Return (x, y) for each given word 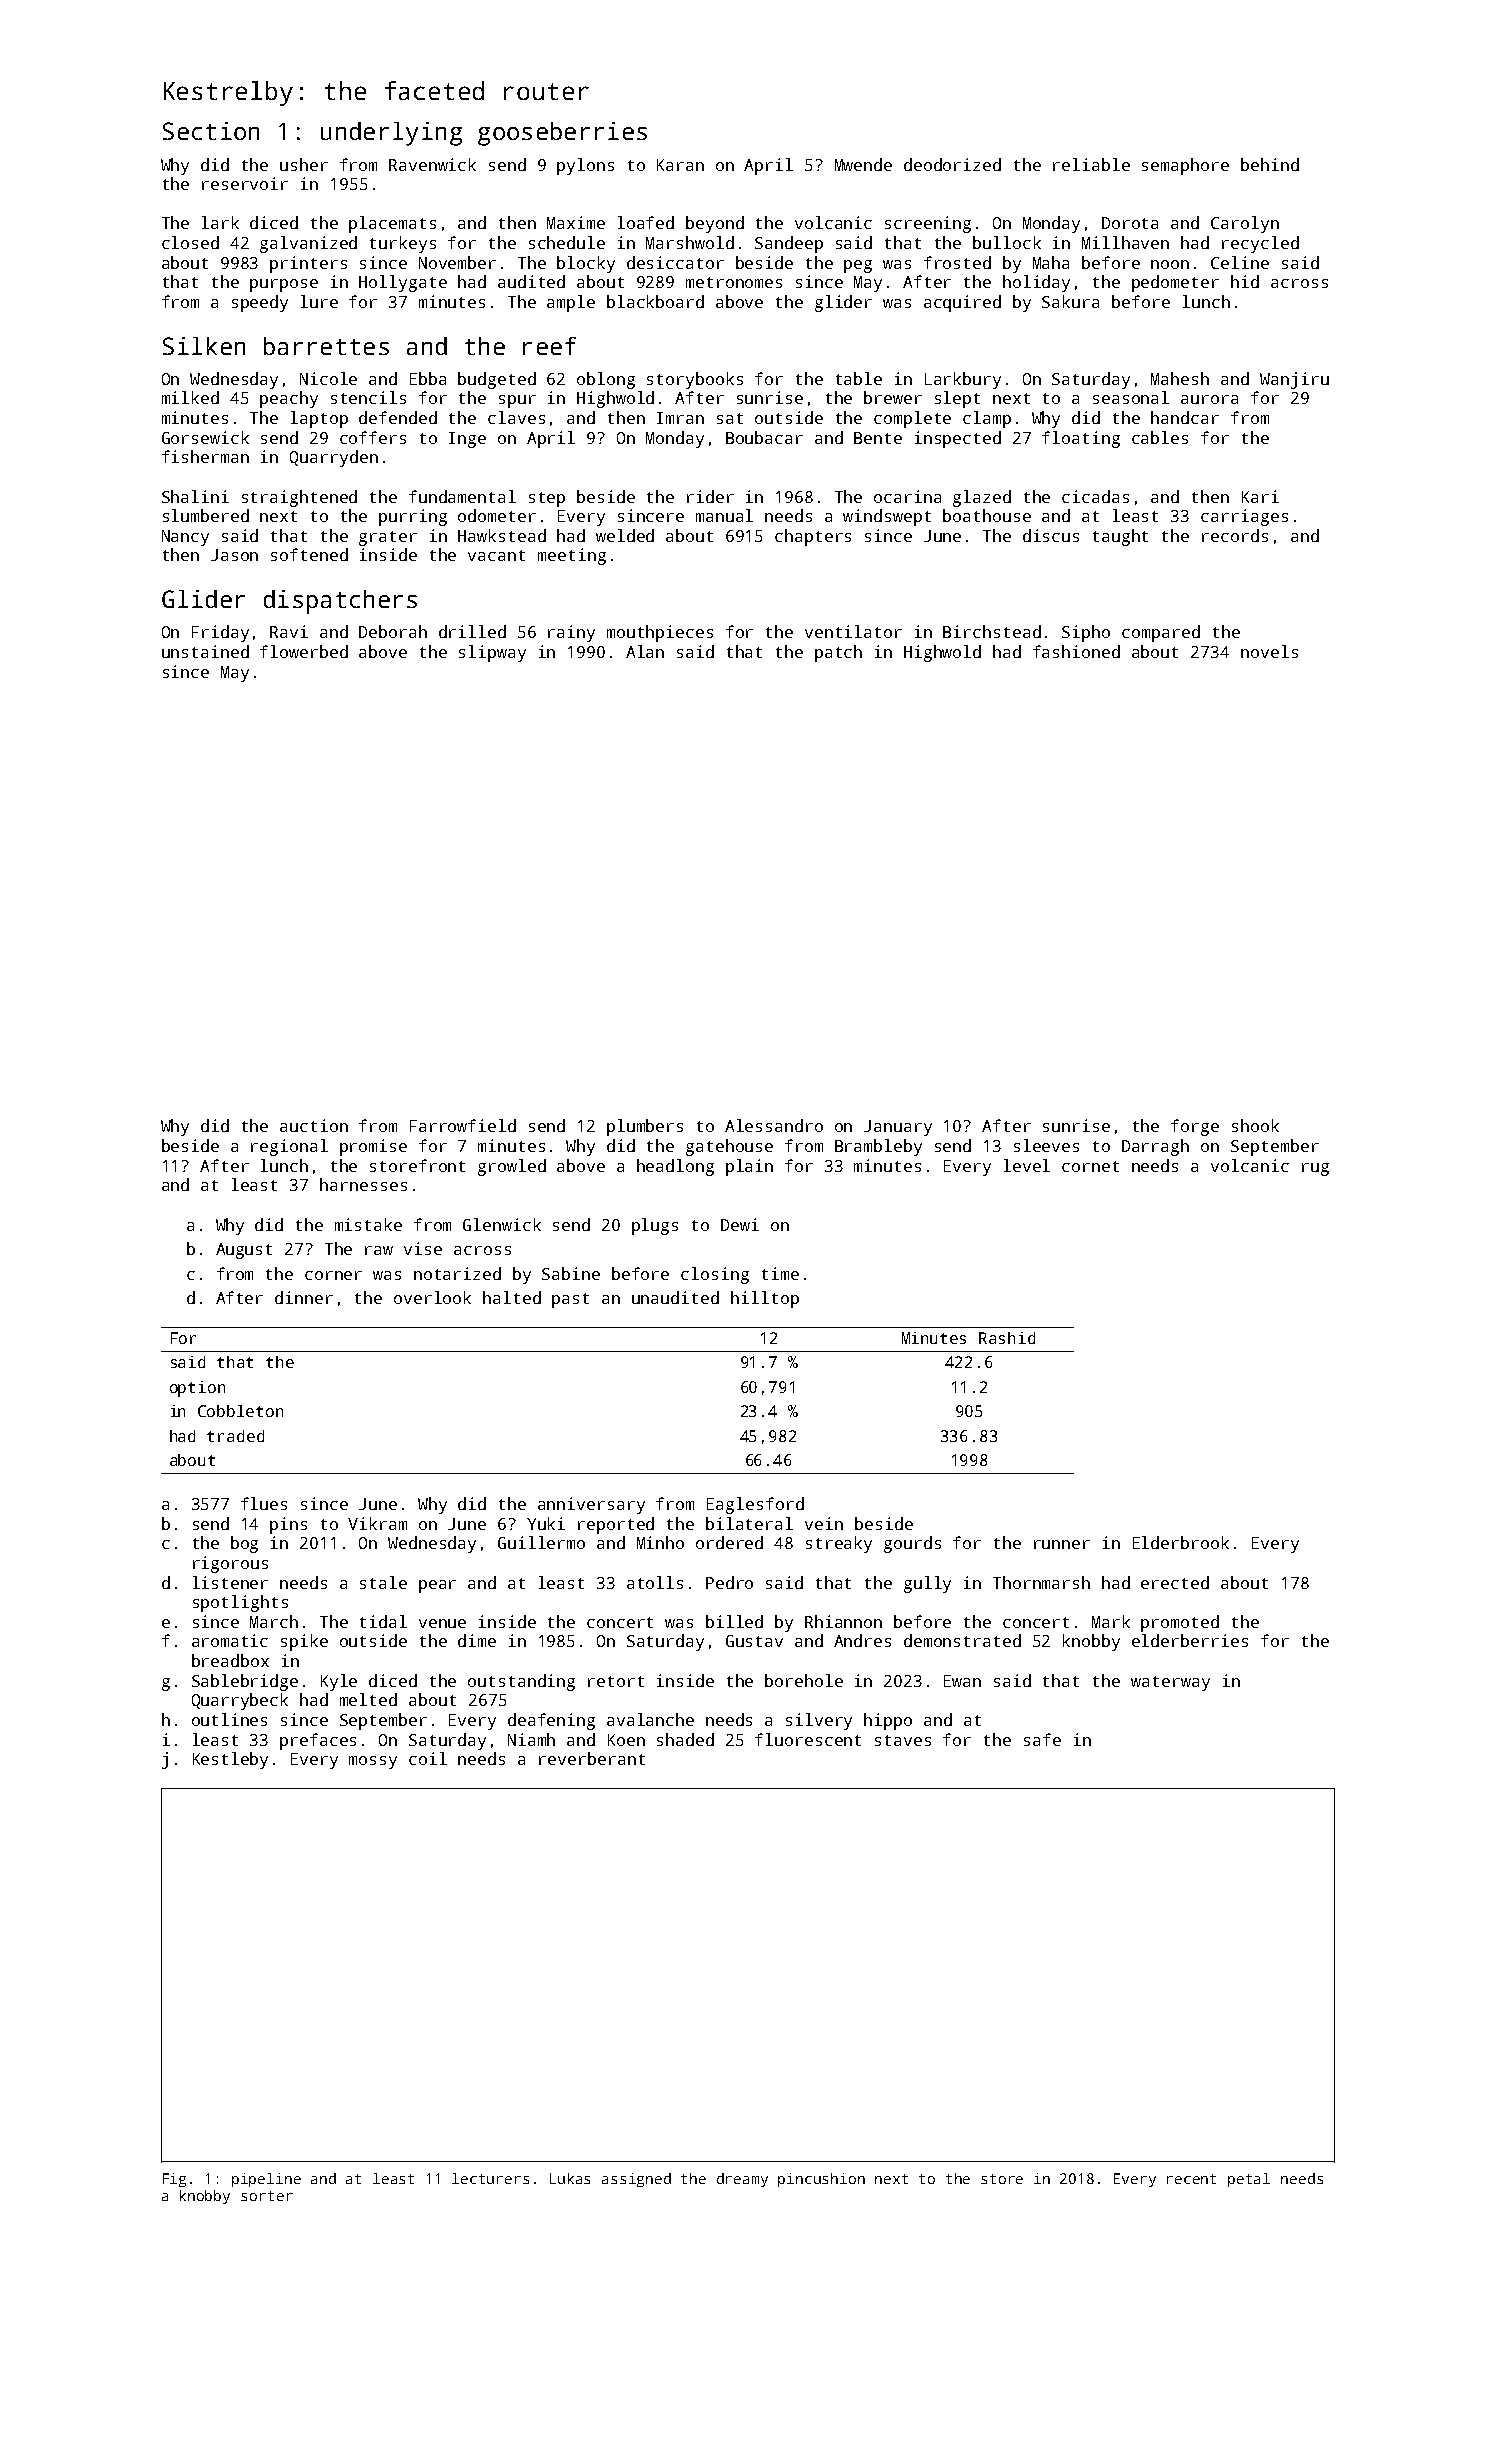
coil (428, 1758)
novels (1269, 651)
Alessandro (774, 1125)
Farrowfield (463, 1125)
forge (1195, 1127)
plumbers (645, 1127)
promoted (1180, 1623)
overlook (432, 1297)
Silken (204, 346)
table (859, 378)
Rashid (1007, 1338)
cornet (1090, 1166)
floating (1081, 439)
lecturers (490, 2178)
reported (616, 1525)
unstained (205, 651)
